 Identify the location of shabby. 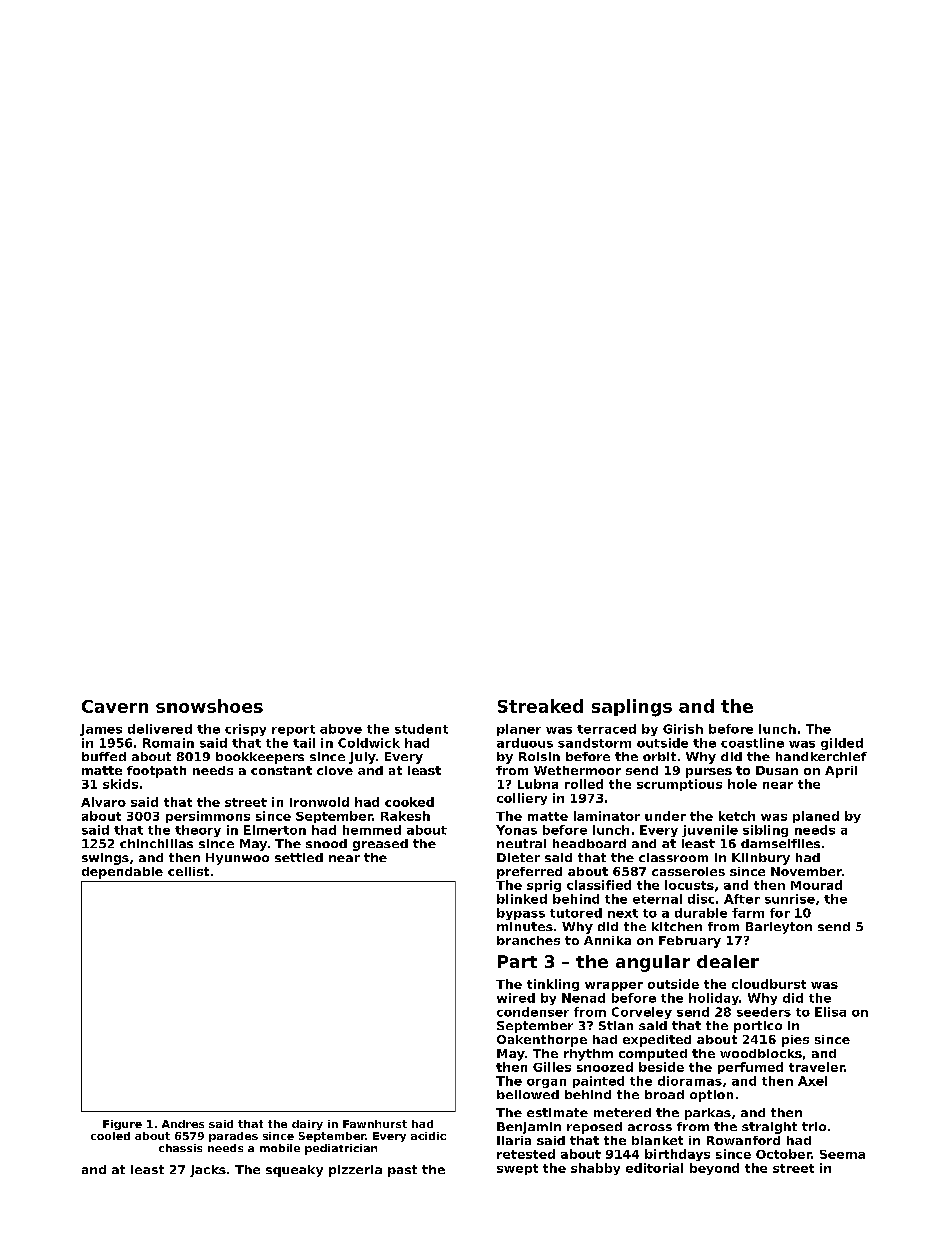
(595, 1169).
